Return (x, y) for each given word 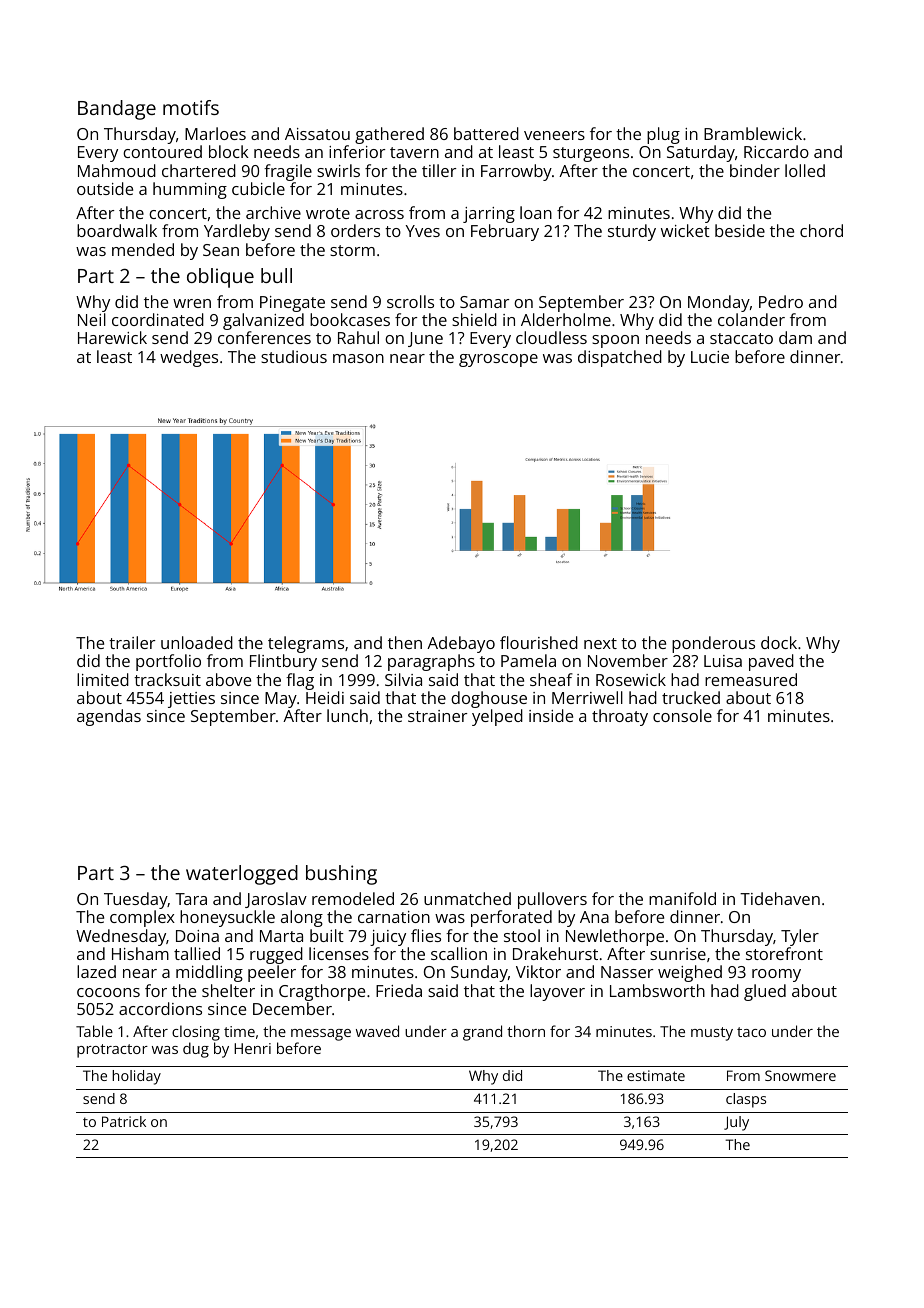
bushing (341, 875)
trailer (132, 642)
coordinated (158, 319)
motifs (191, 107)
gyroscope (498, 360)
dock (779, 642)
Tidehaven (780, 898)
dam (795, 337)
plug (663, 135)
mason (358, 358)
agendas (109, 717)
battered (486, 133)
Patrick (124, 1121)
